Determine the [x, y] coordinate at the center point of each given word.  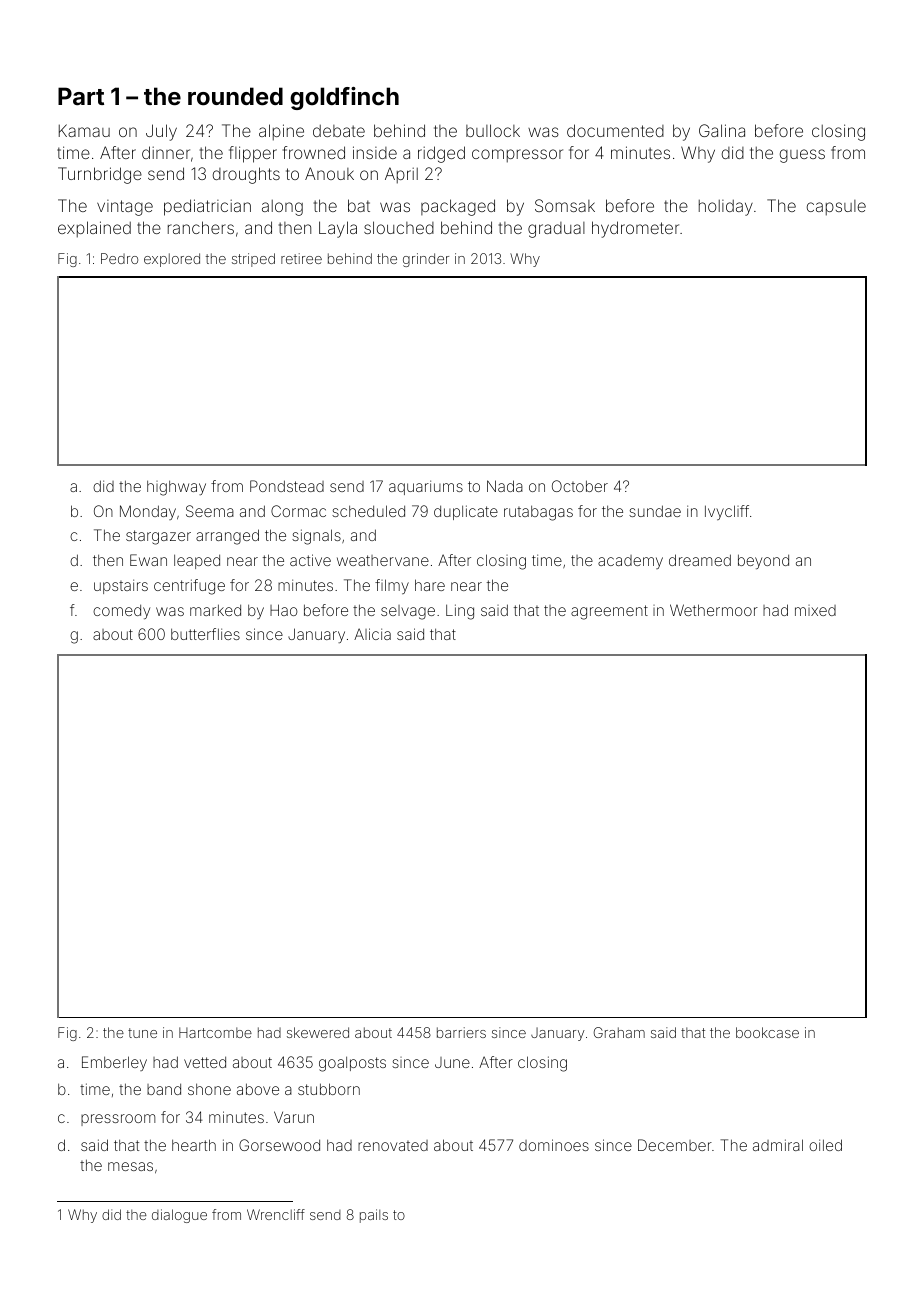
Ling [460, 612]
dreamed [700, 560]
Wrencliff [276, 1214]
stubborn [329, 1089]
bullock [493, 130]
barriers [461, 1032]
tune [142, 1033]
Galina [722, 130]
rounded [235, 96]
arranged [227, 537]
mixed [815, 610]
